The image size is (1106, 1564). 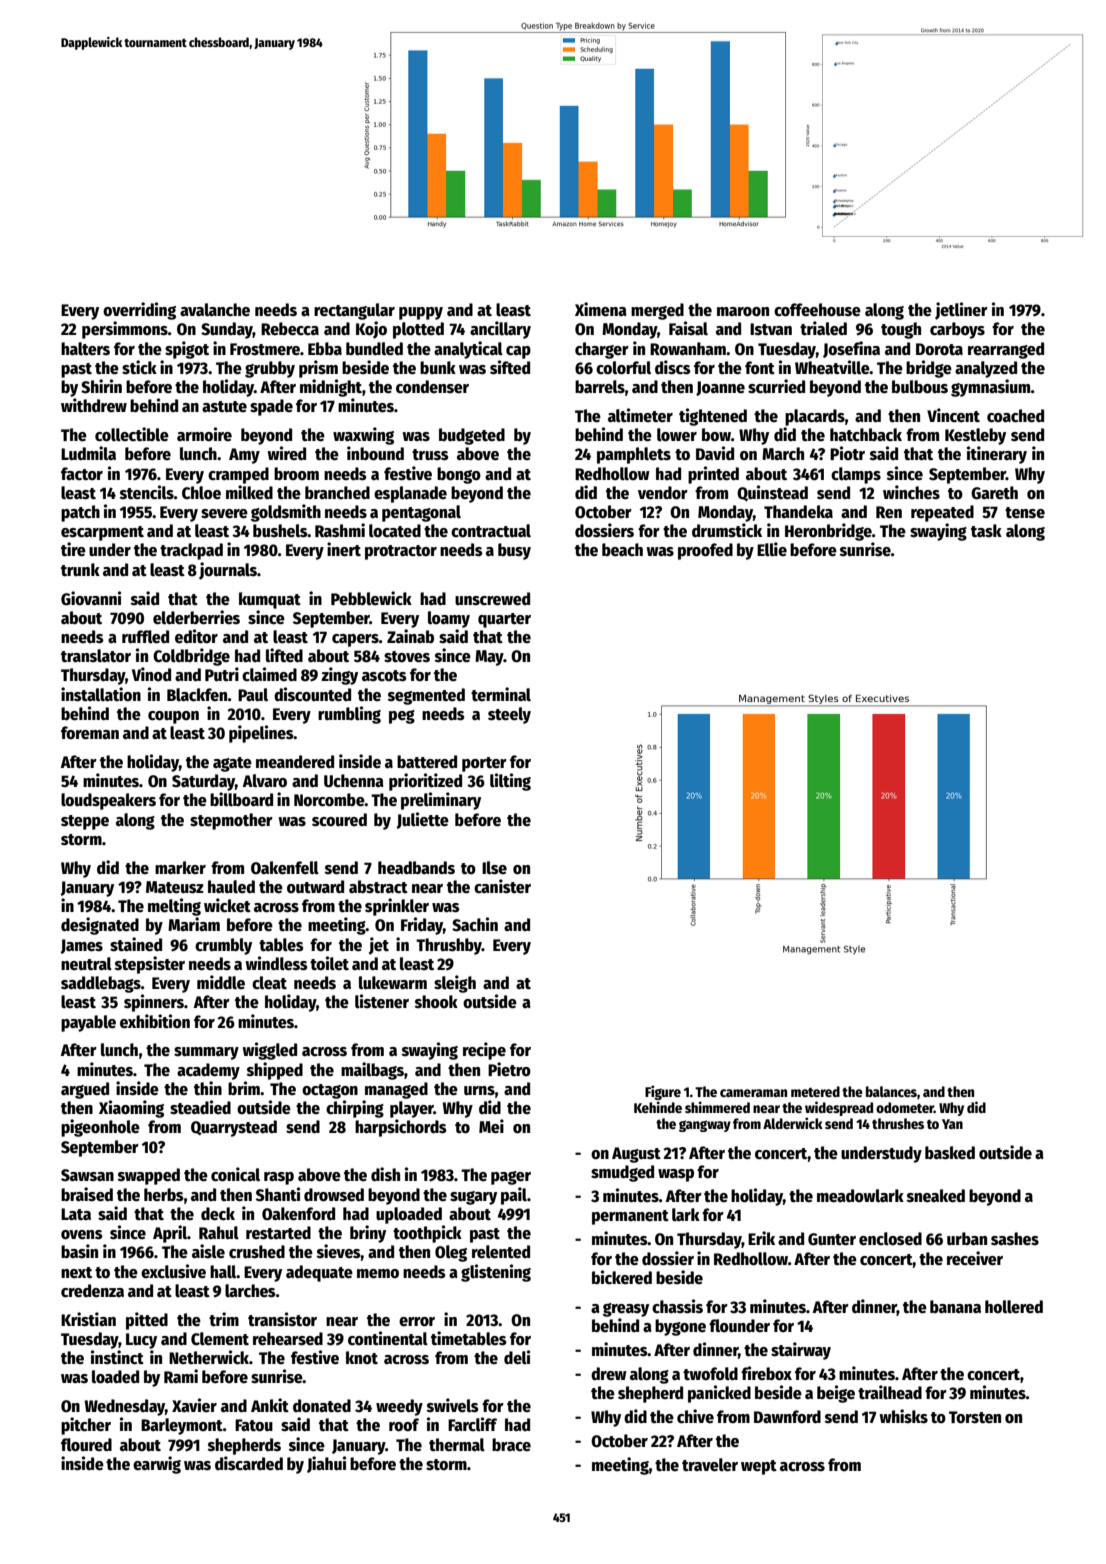 I want to click on Mei, so click(x=491, y=1126).
